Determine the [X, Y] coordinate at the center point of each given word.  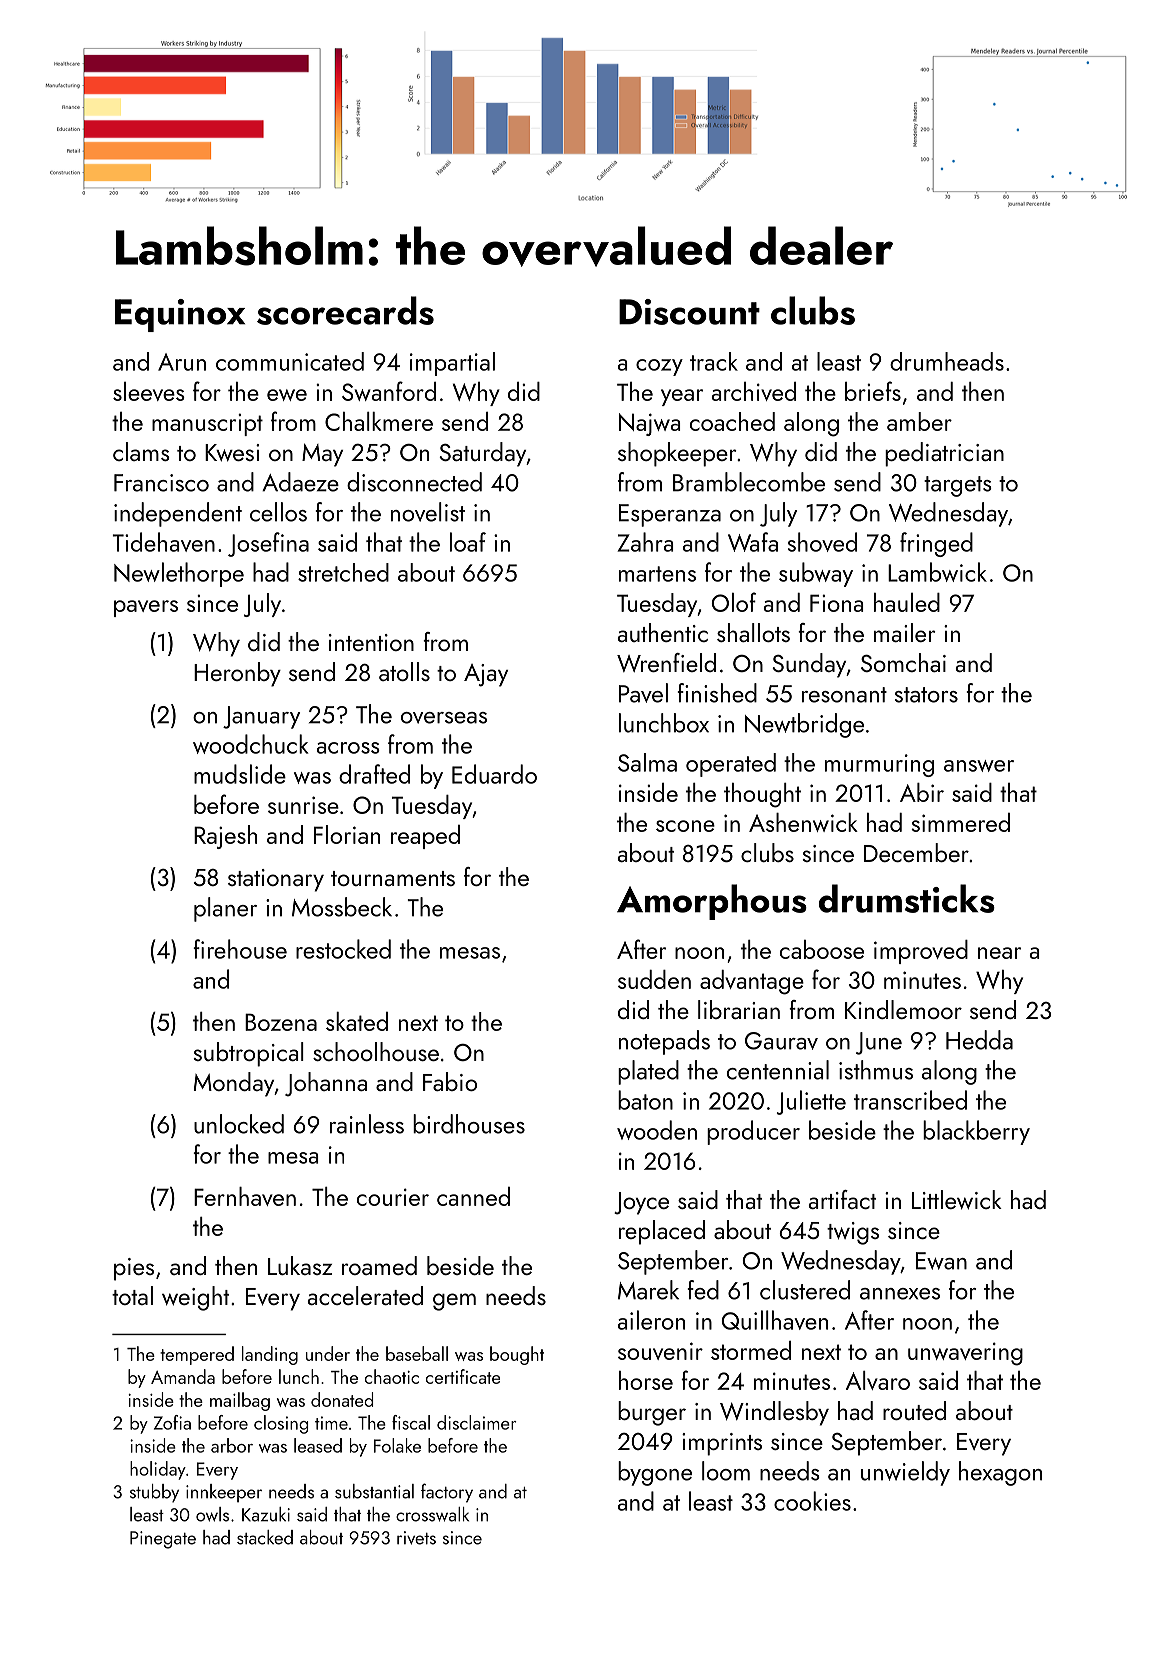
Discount [689, 312]
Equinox [180, 315]
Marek [648, 1290]
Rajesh [225, 837]
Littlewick [957, 1200]
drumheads [947, 361]
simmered [960, 822]
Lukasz [300, 1265]
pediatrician [944, 454]
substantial [374, 1491]
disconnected [414, 482]
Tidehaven [163, 542]
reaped [425, 837]
